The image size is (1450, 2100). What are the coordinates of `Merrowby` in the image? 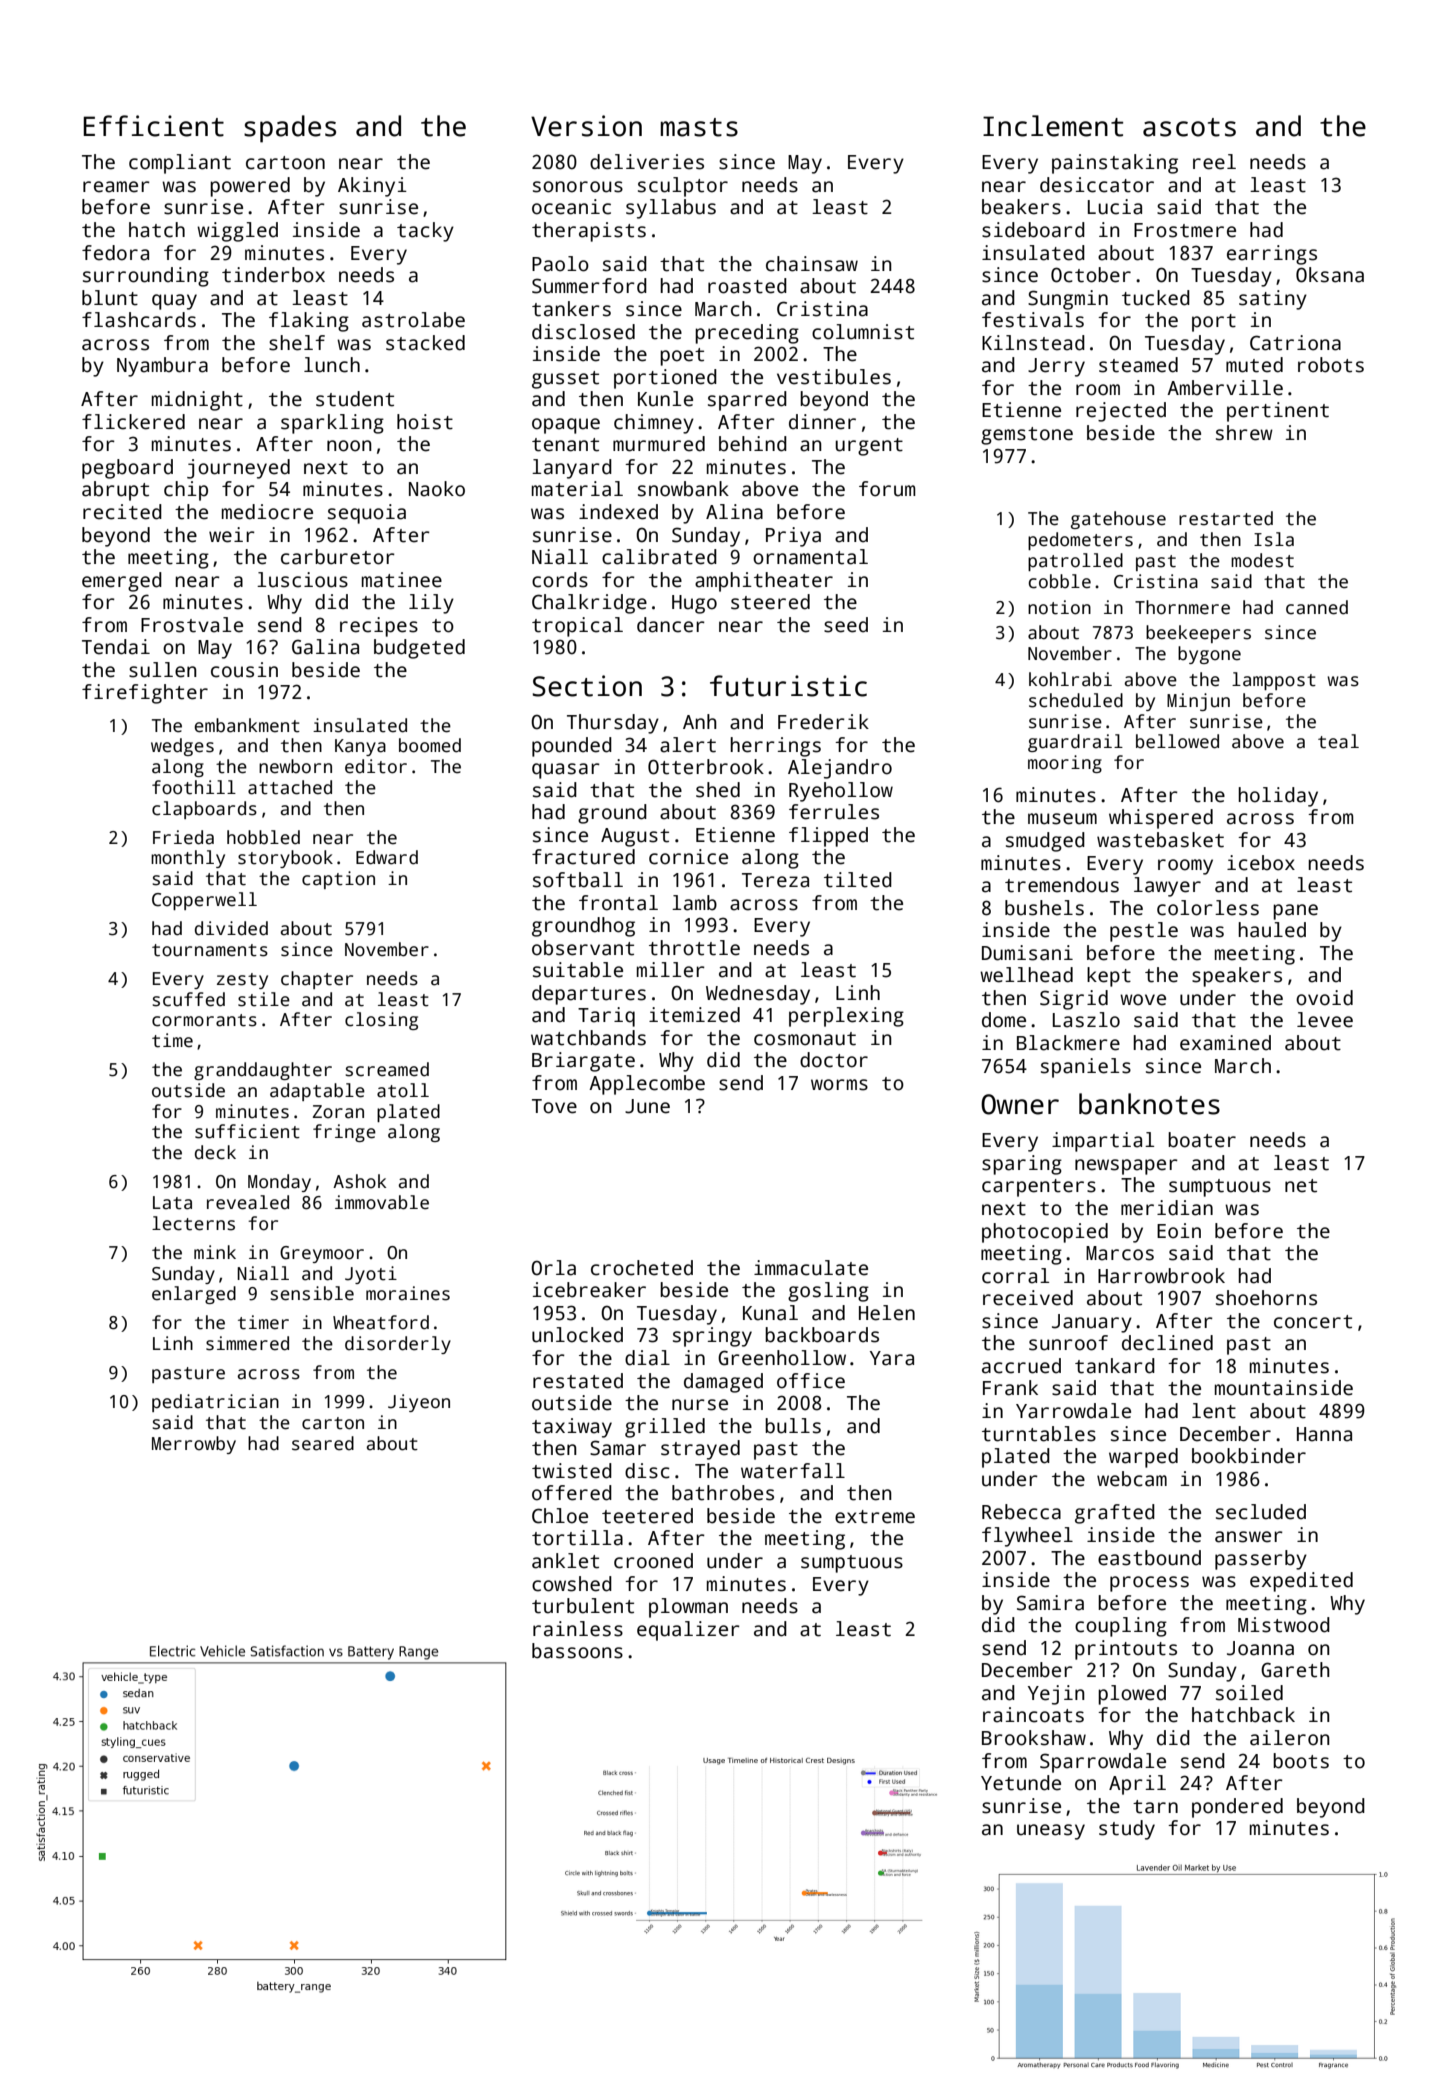 It's located at (194, 1445).
